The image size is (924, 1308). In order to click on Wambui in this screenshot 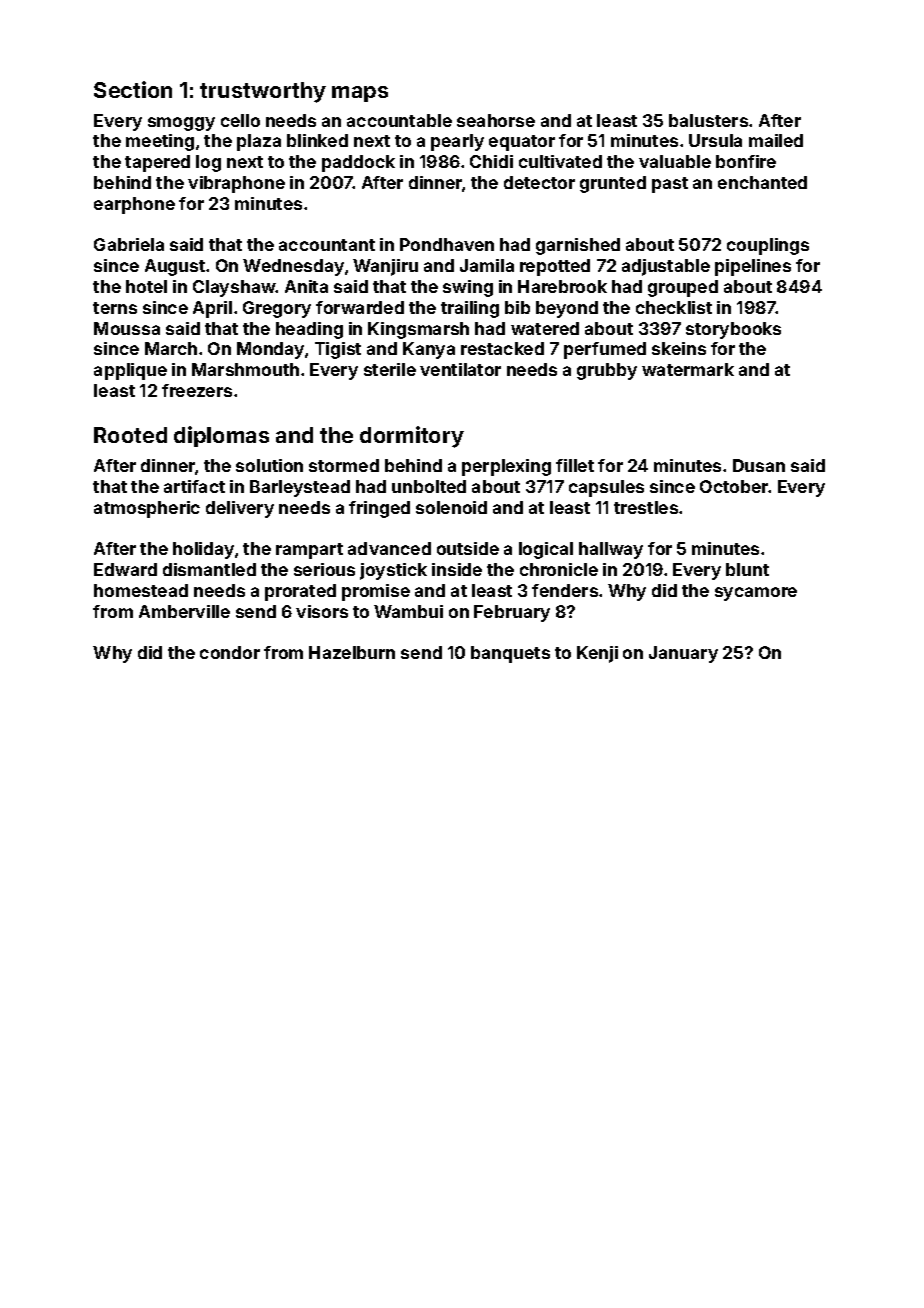, I will do `click(408, 611)`.
